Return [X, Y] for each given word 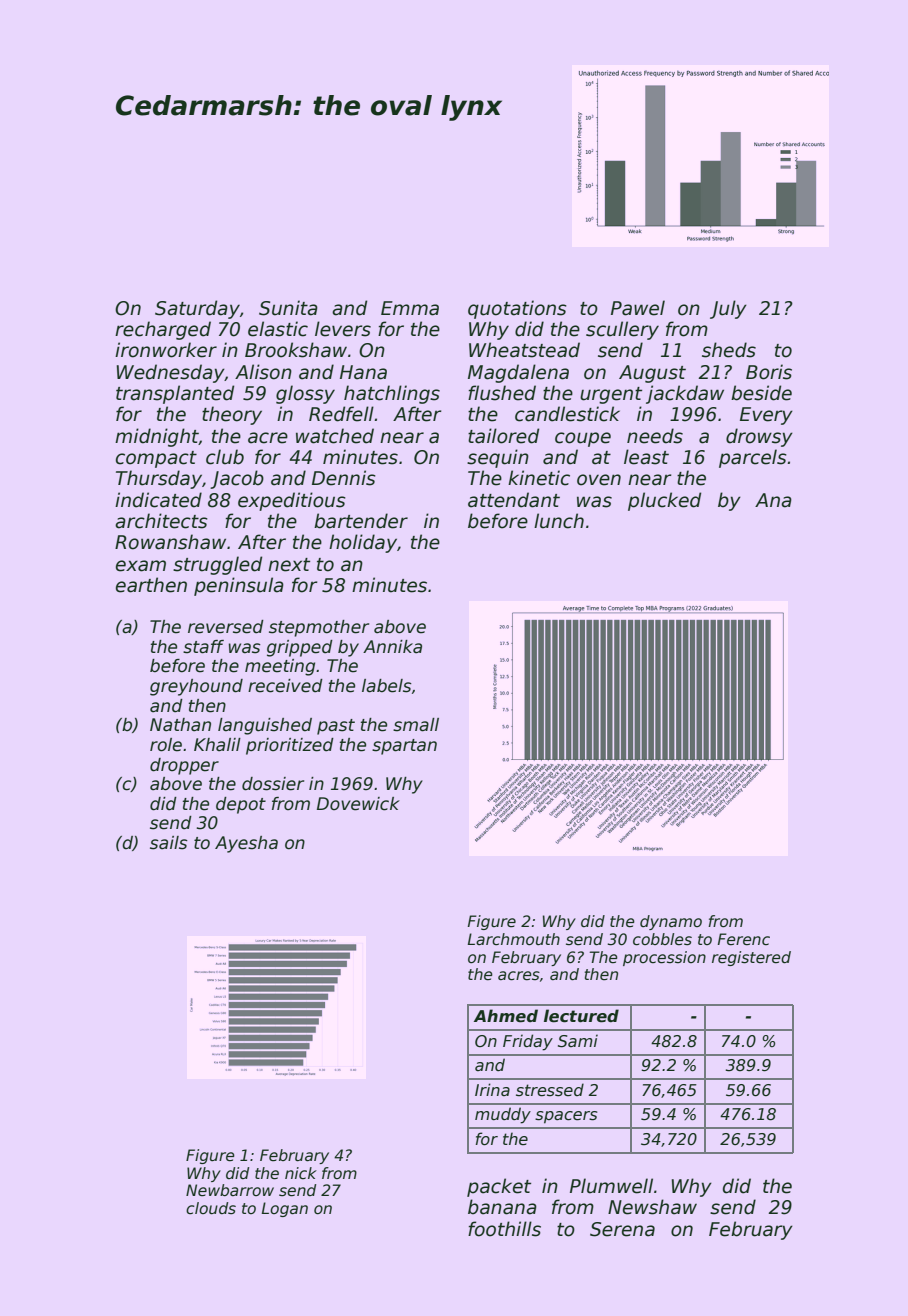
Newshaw [652, 1207]
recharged [163, 330]
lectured [581, 1016]
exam [141, 566]
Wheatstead [524, 350]
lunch [559, 521]
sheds [729, 350]
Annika [392, 646]
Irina [492, 1089]
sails [169, 843]
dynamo [671, 922]
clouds [211, 1208]
